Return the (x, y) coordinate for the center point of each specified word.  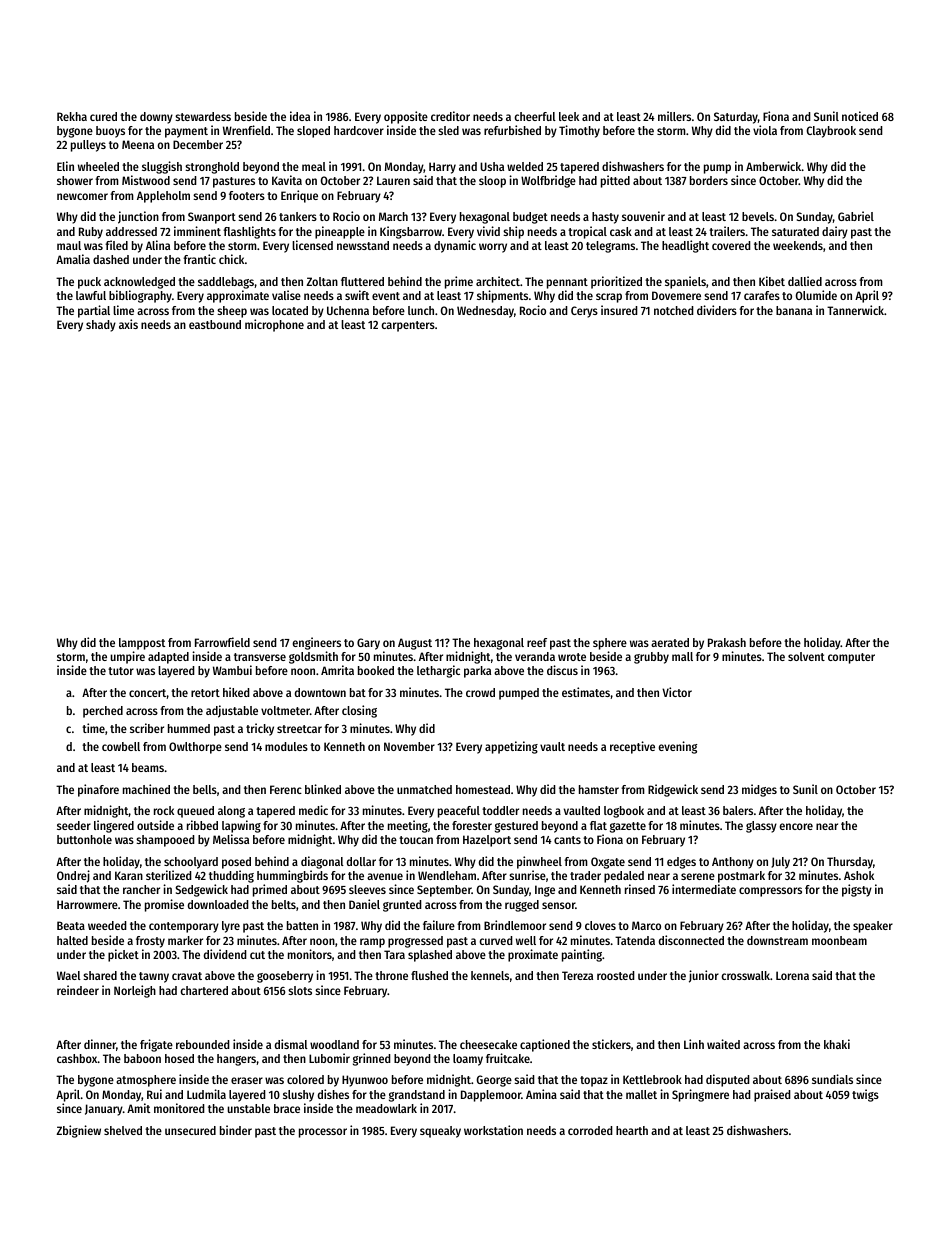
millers (674, 116)
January (104, 1110)
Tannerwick (855, 310)
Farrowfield (222, 642)
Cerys (584, 312)
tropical (587, 232)
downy (156, 118)
